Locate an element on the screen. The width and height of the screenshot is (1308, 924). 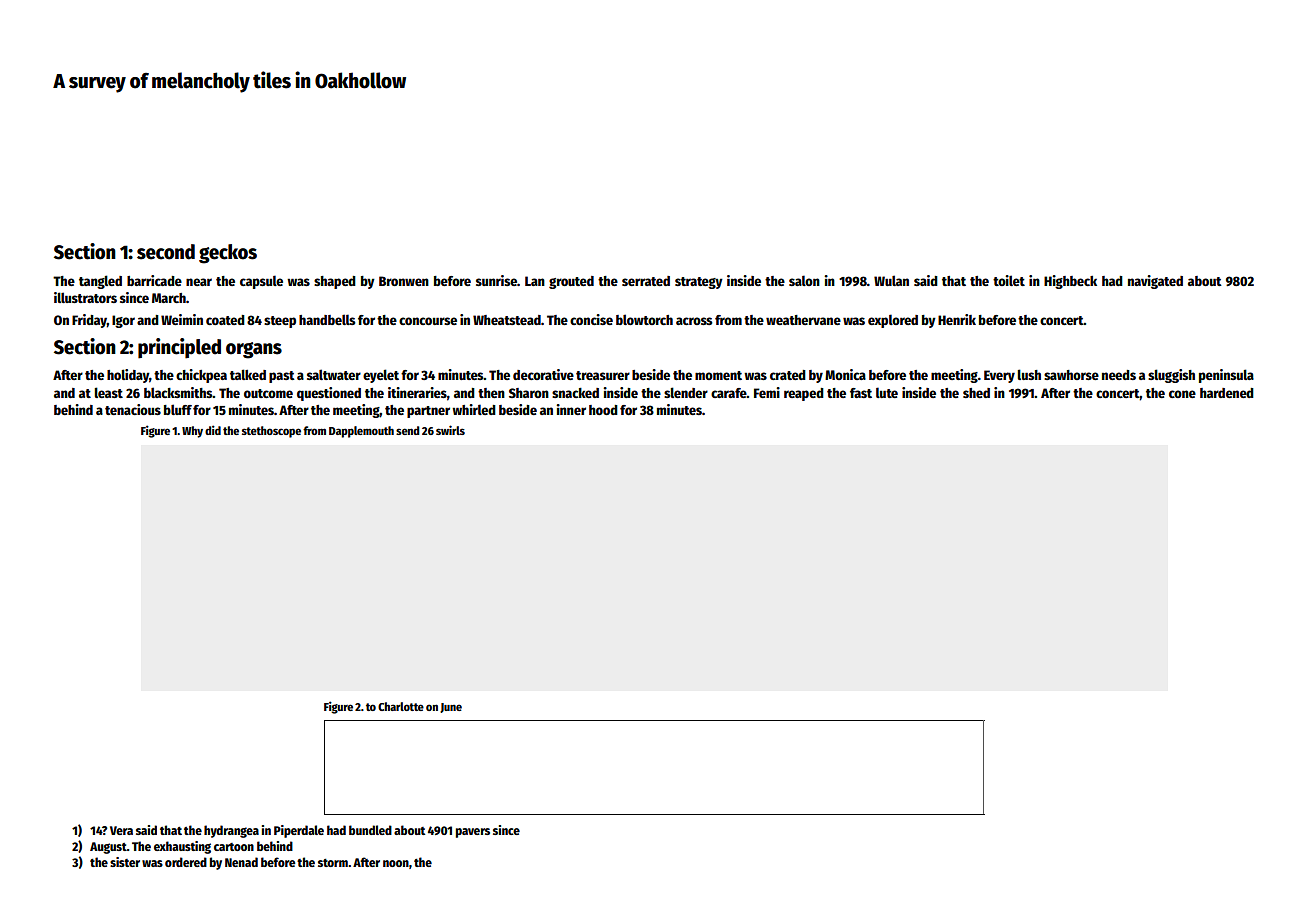
sister is located at coordinates (125, 862).
